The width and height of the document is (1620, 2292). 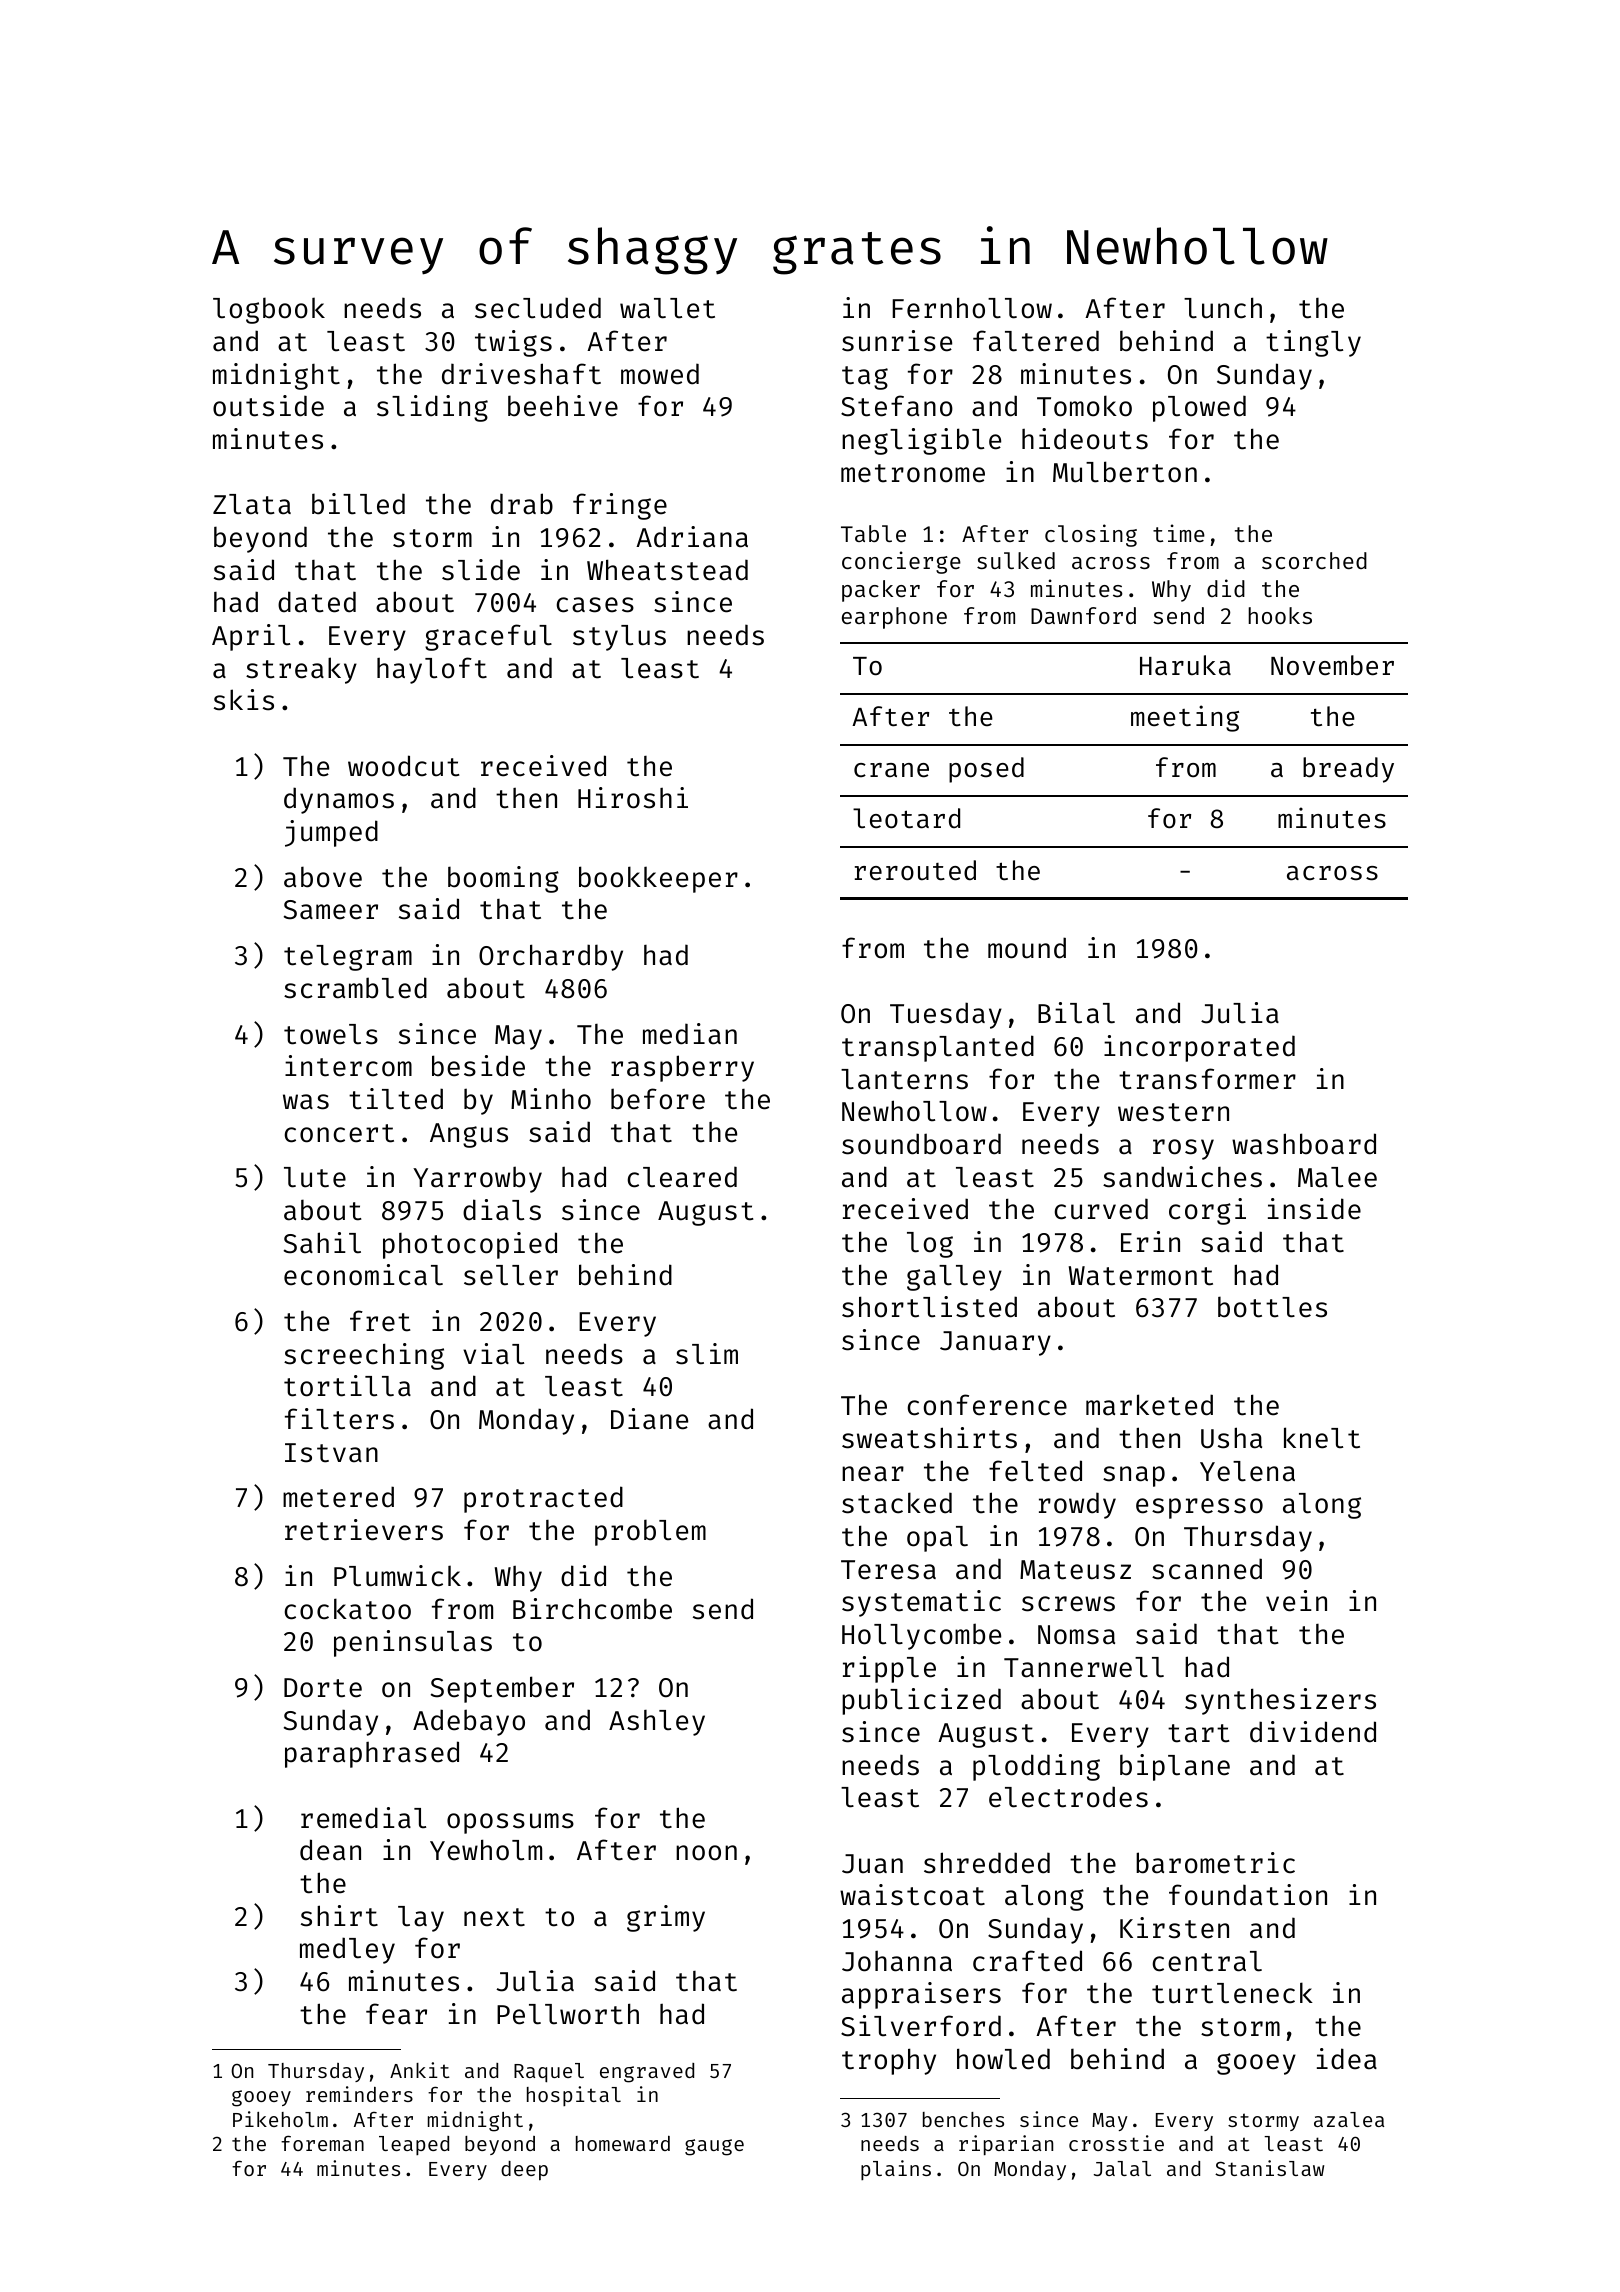 What do you see at coordinates (706, 1853) in the document?
I see `noon` at bounding box center [706, 1853].
